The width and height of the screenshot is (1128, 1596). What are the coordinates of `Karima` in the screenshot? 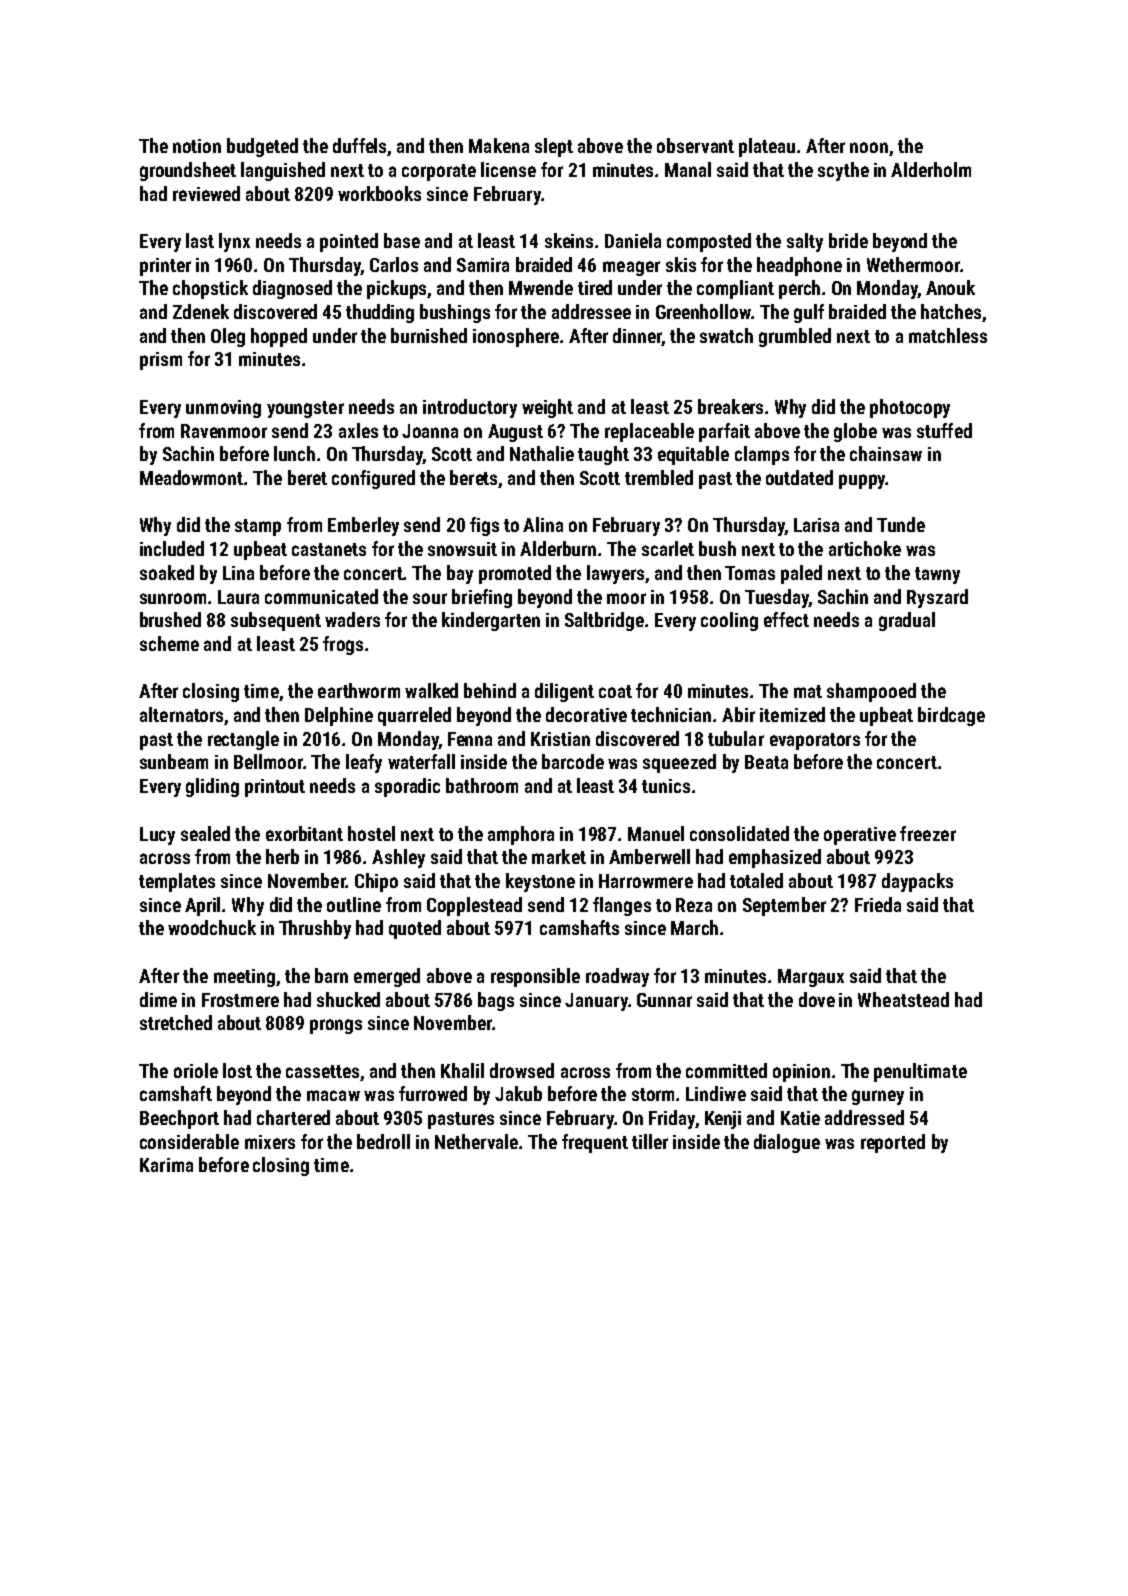 It's located at (166, 1165).
